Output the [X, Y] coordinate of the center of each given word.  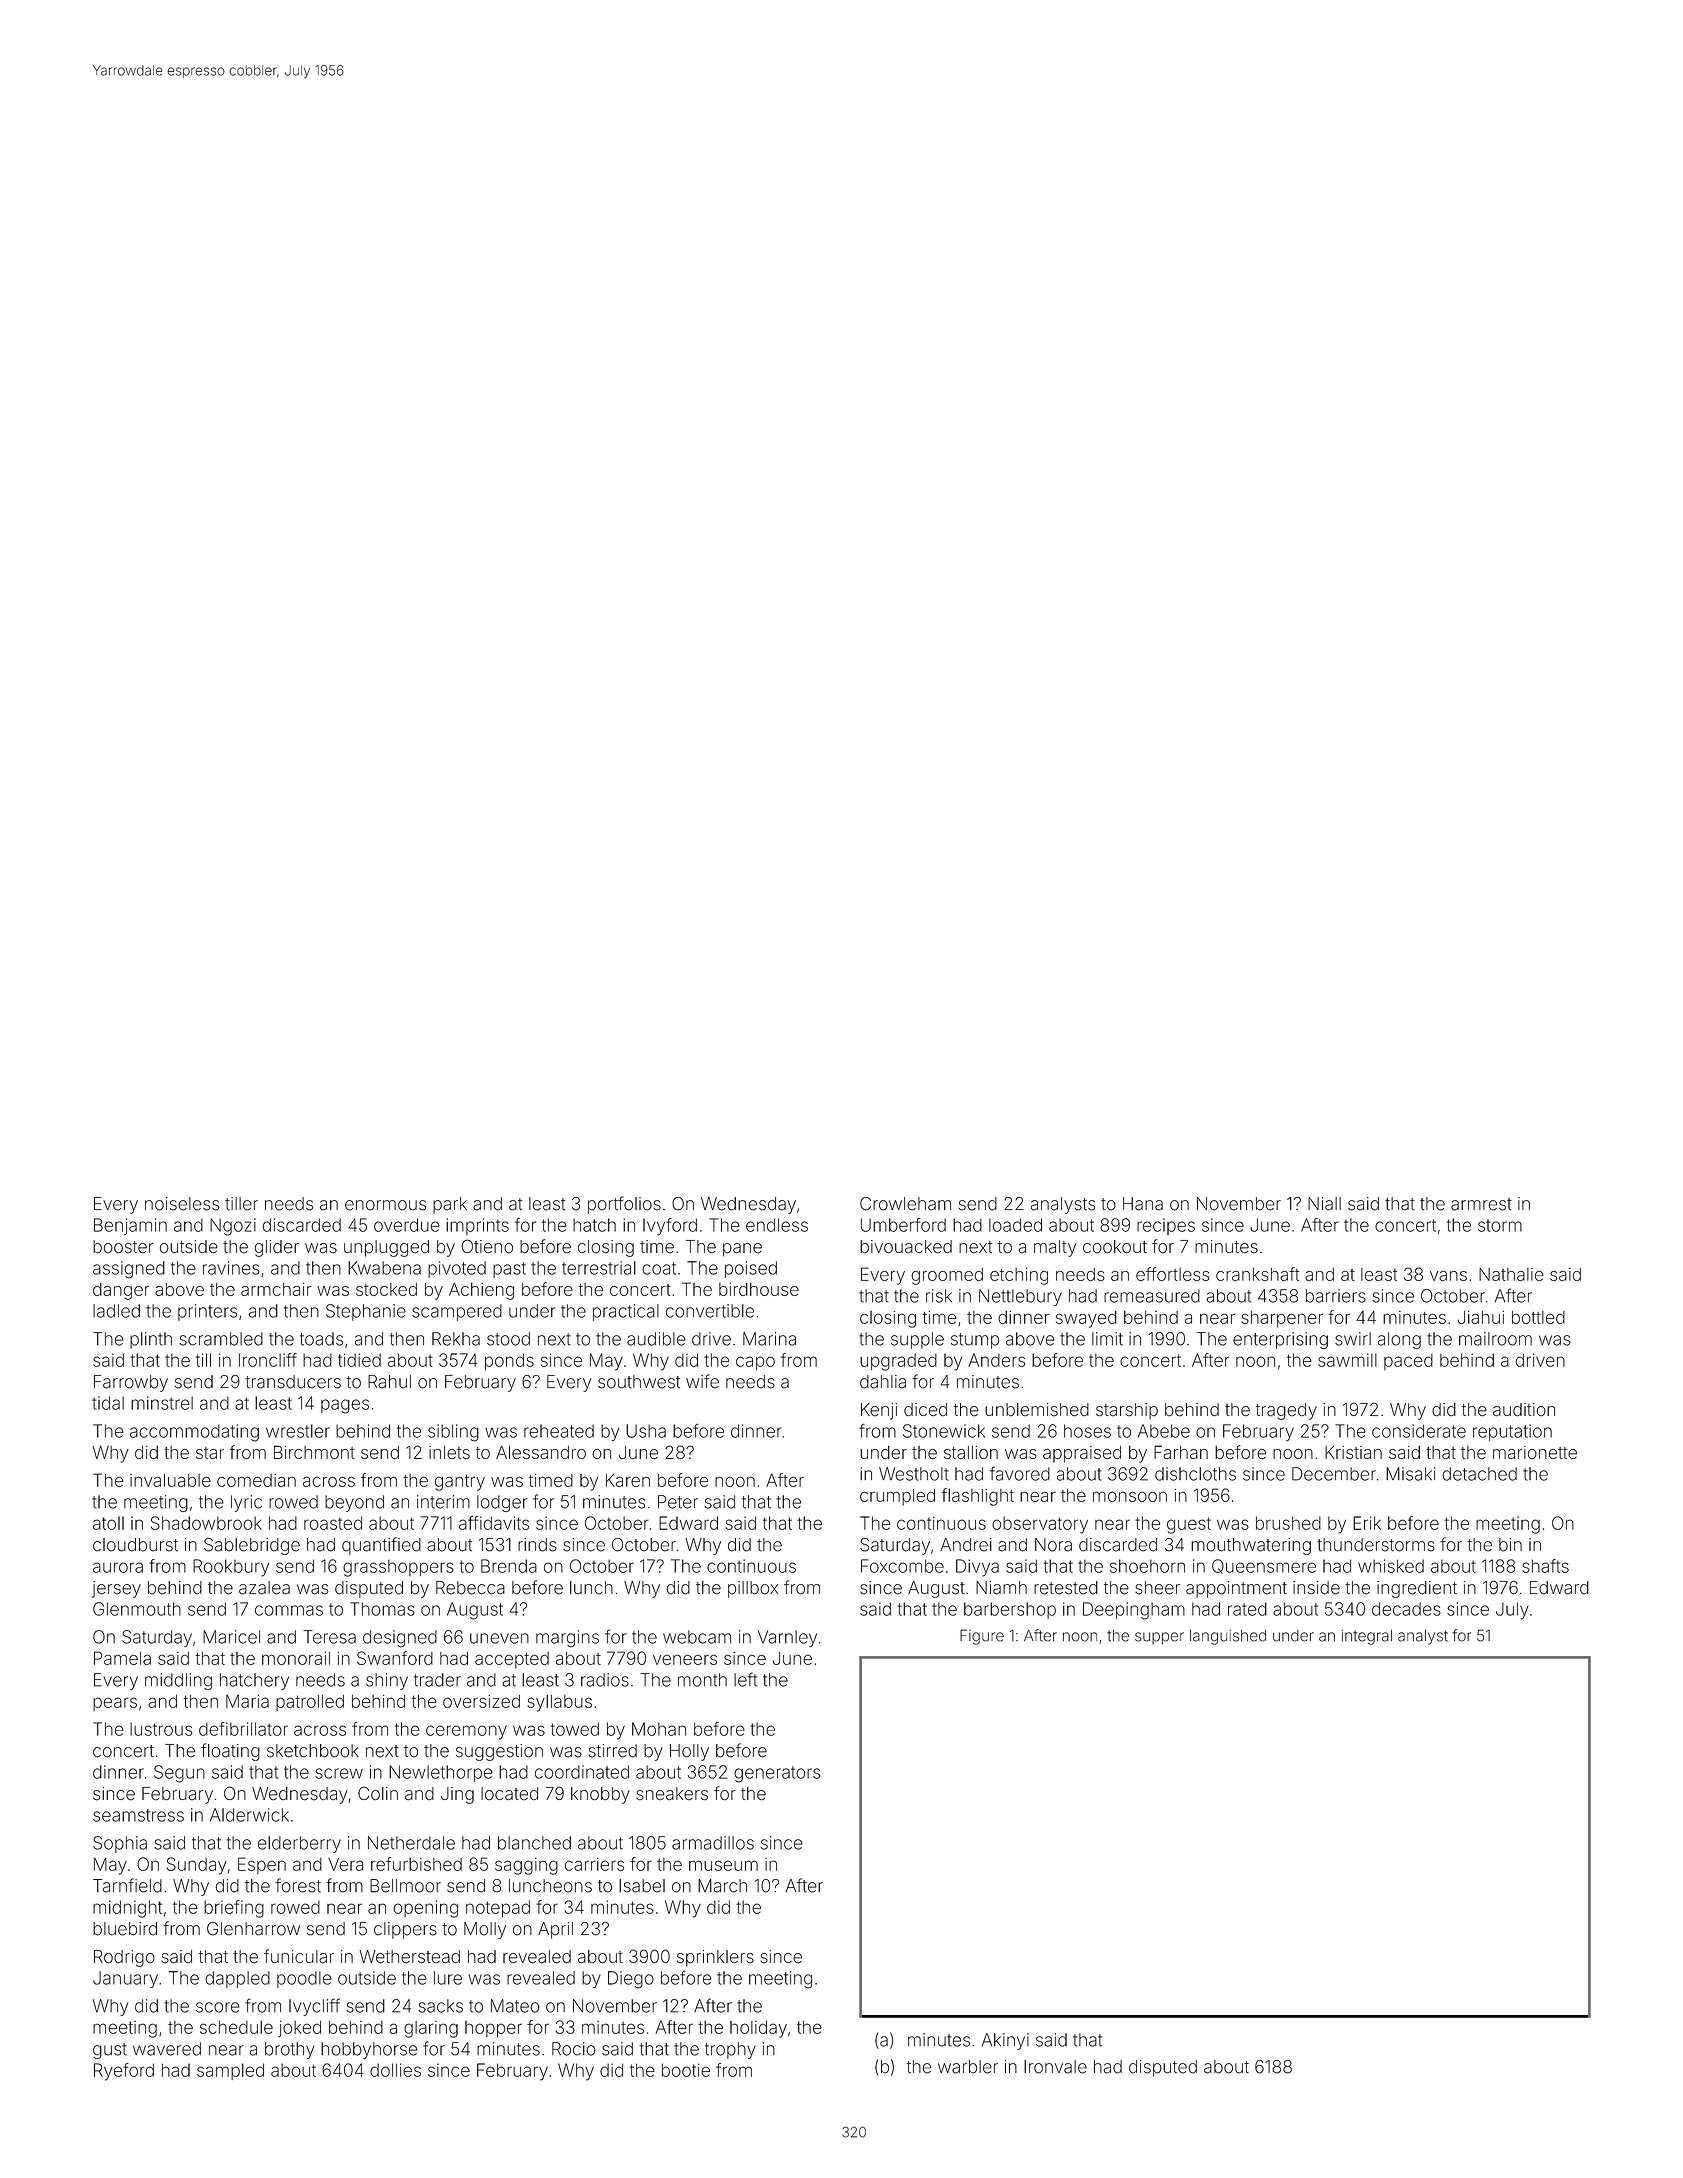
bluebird [125, 1929]
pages [345, 1406]
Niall [1324, 1204]
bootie [686, 2070]
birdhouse [759, 1289]
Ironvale [1055, 2067]
